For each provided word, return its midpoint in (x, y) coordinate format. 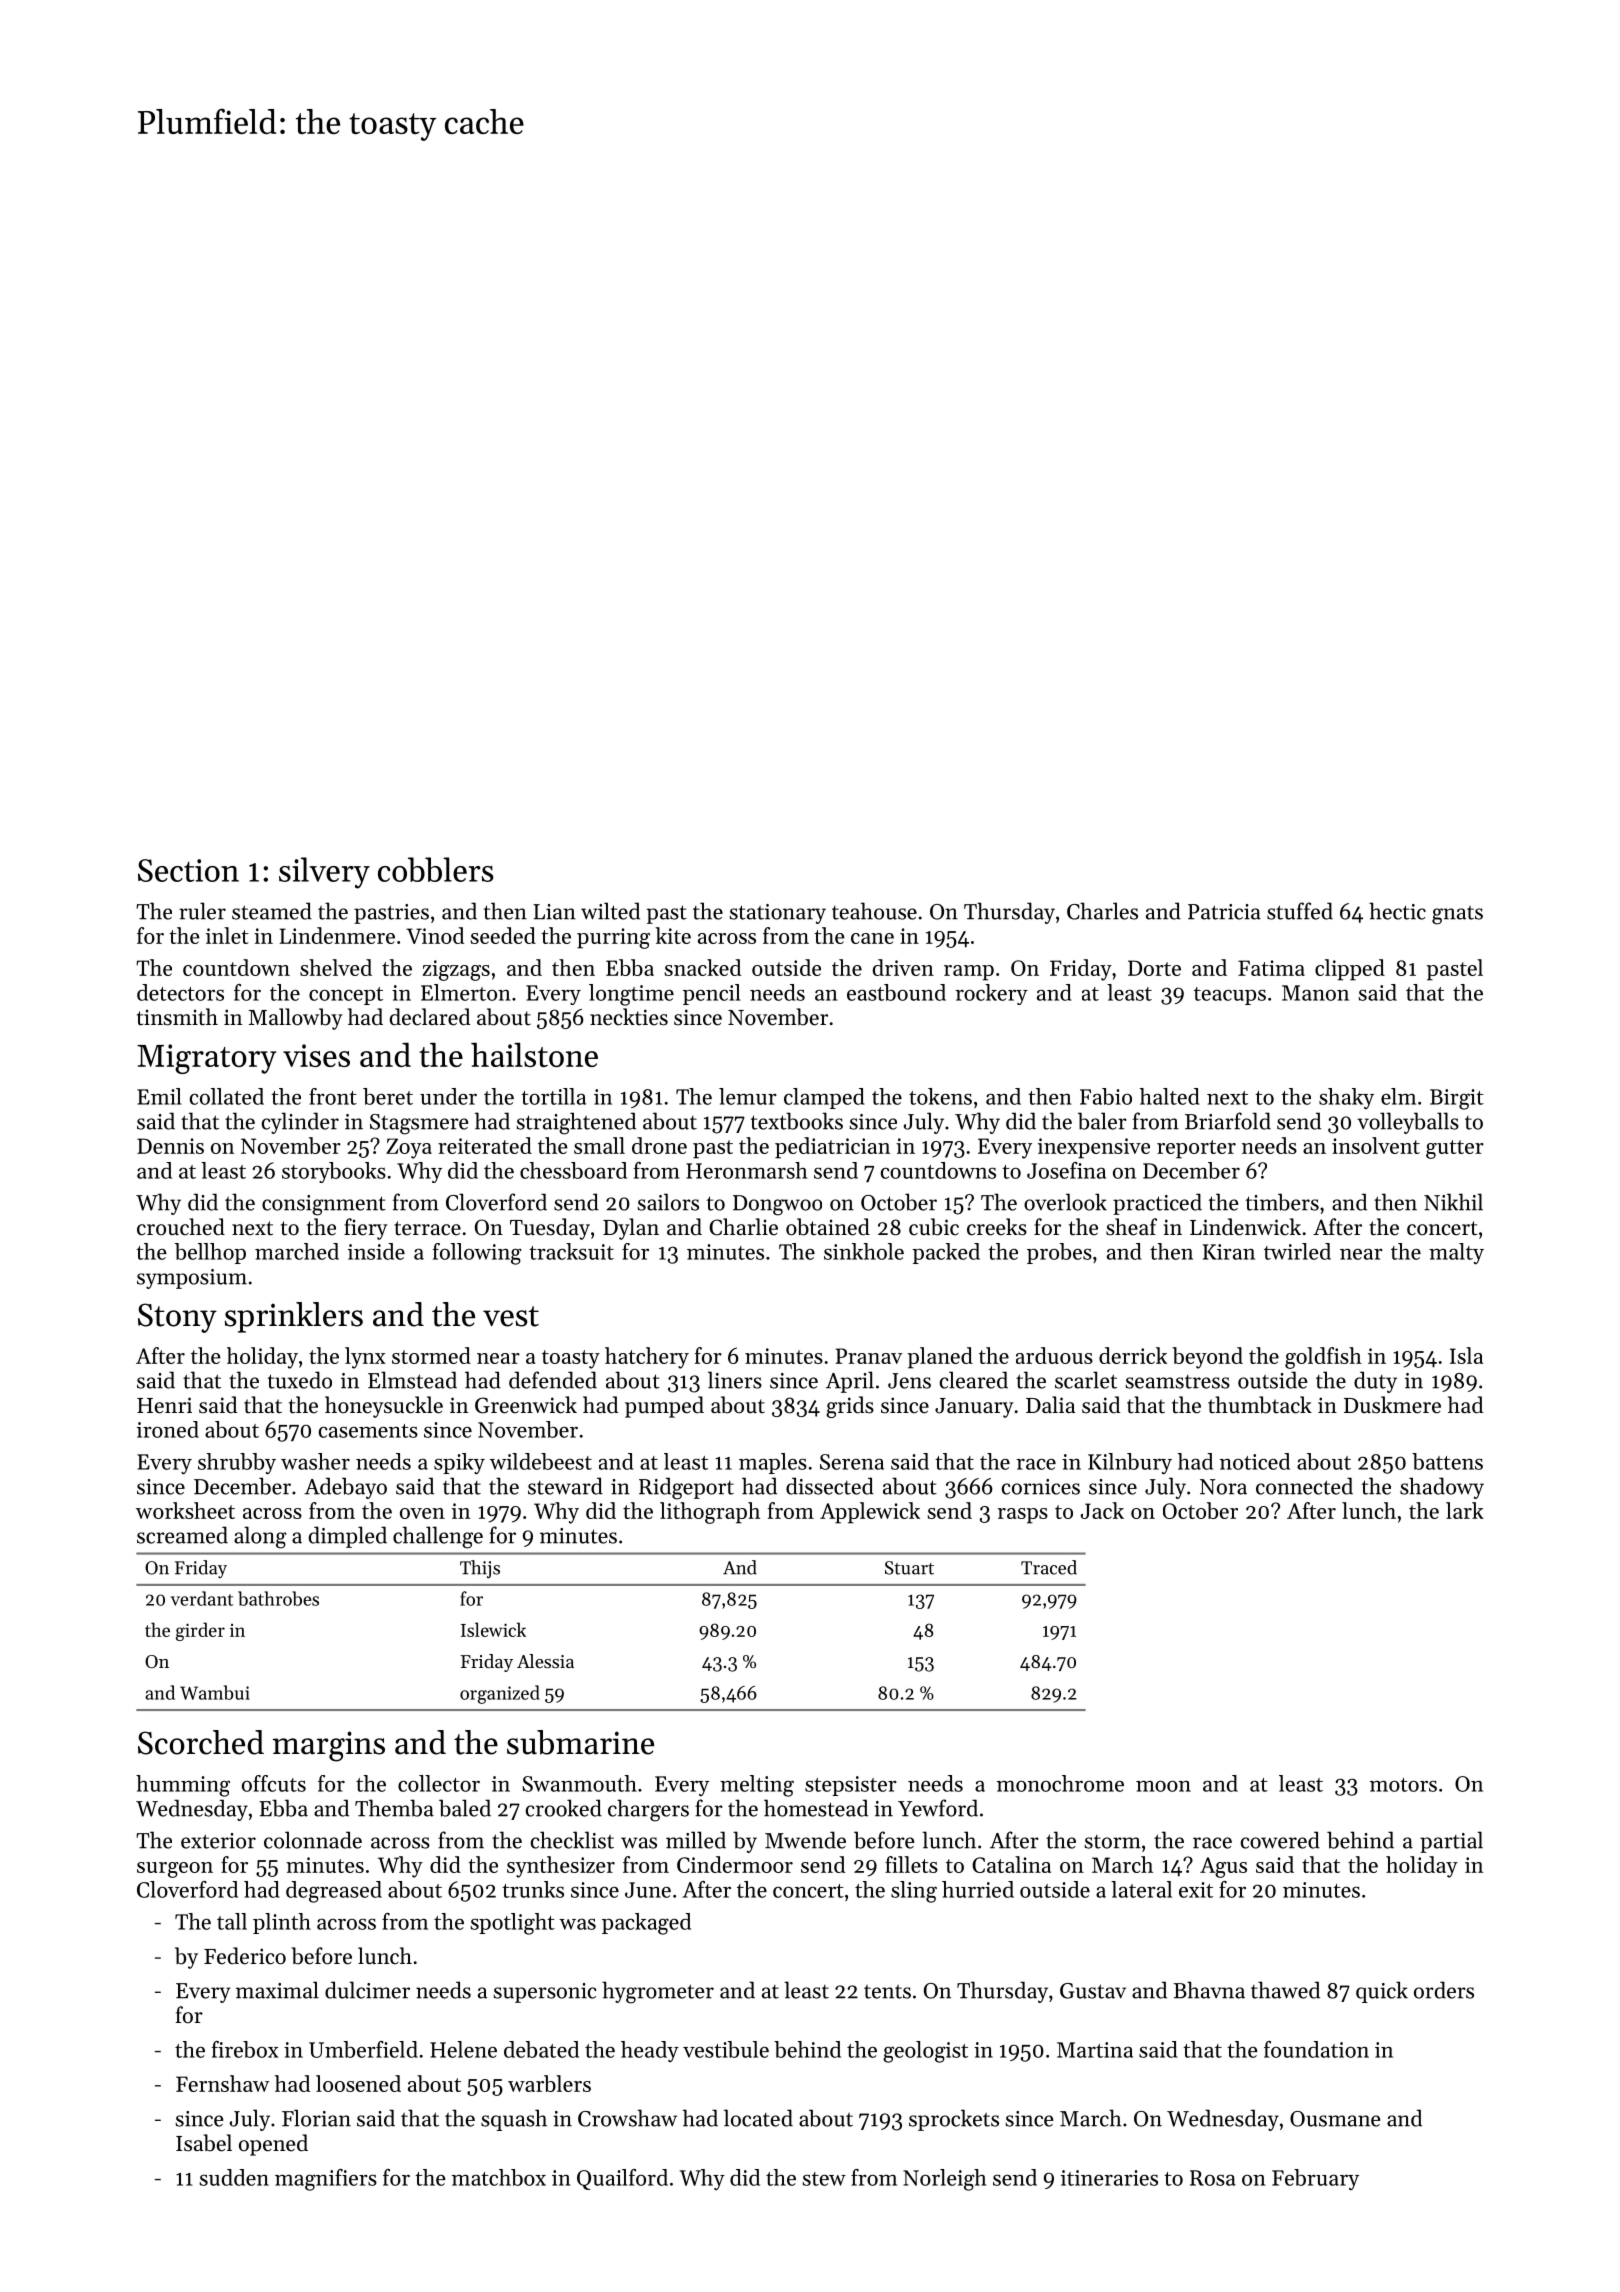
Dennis (170, 1146)
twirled (1297, 1251)
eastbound (896, 992)
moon (1163, 1786)
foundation (1316, 2049)
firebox (244, 2049)
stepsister (851, 1786)
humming (183, 1786)
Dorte (1154, 968)
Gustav (1093, 1991)
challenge (438, 1537)
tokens (940, 1096)
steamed (272, 911)
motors (1403, 1785)
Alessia (545, 1661)
